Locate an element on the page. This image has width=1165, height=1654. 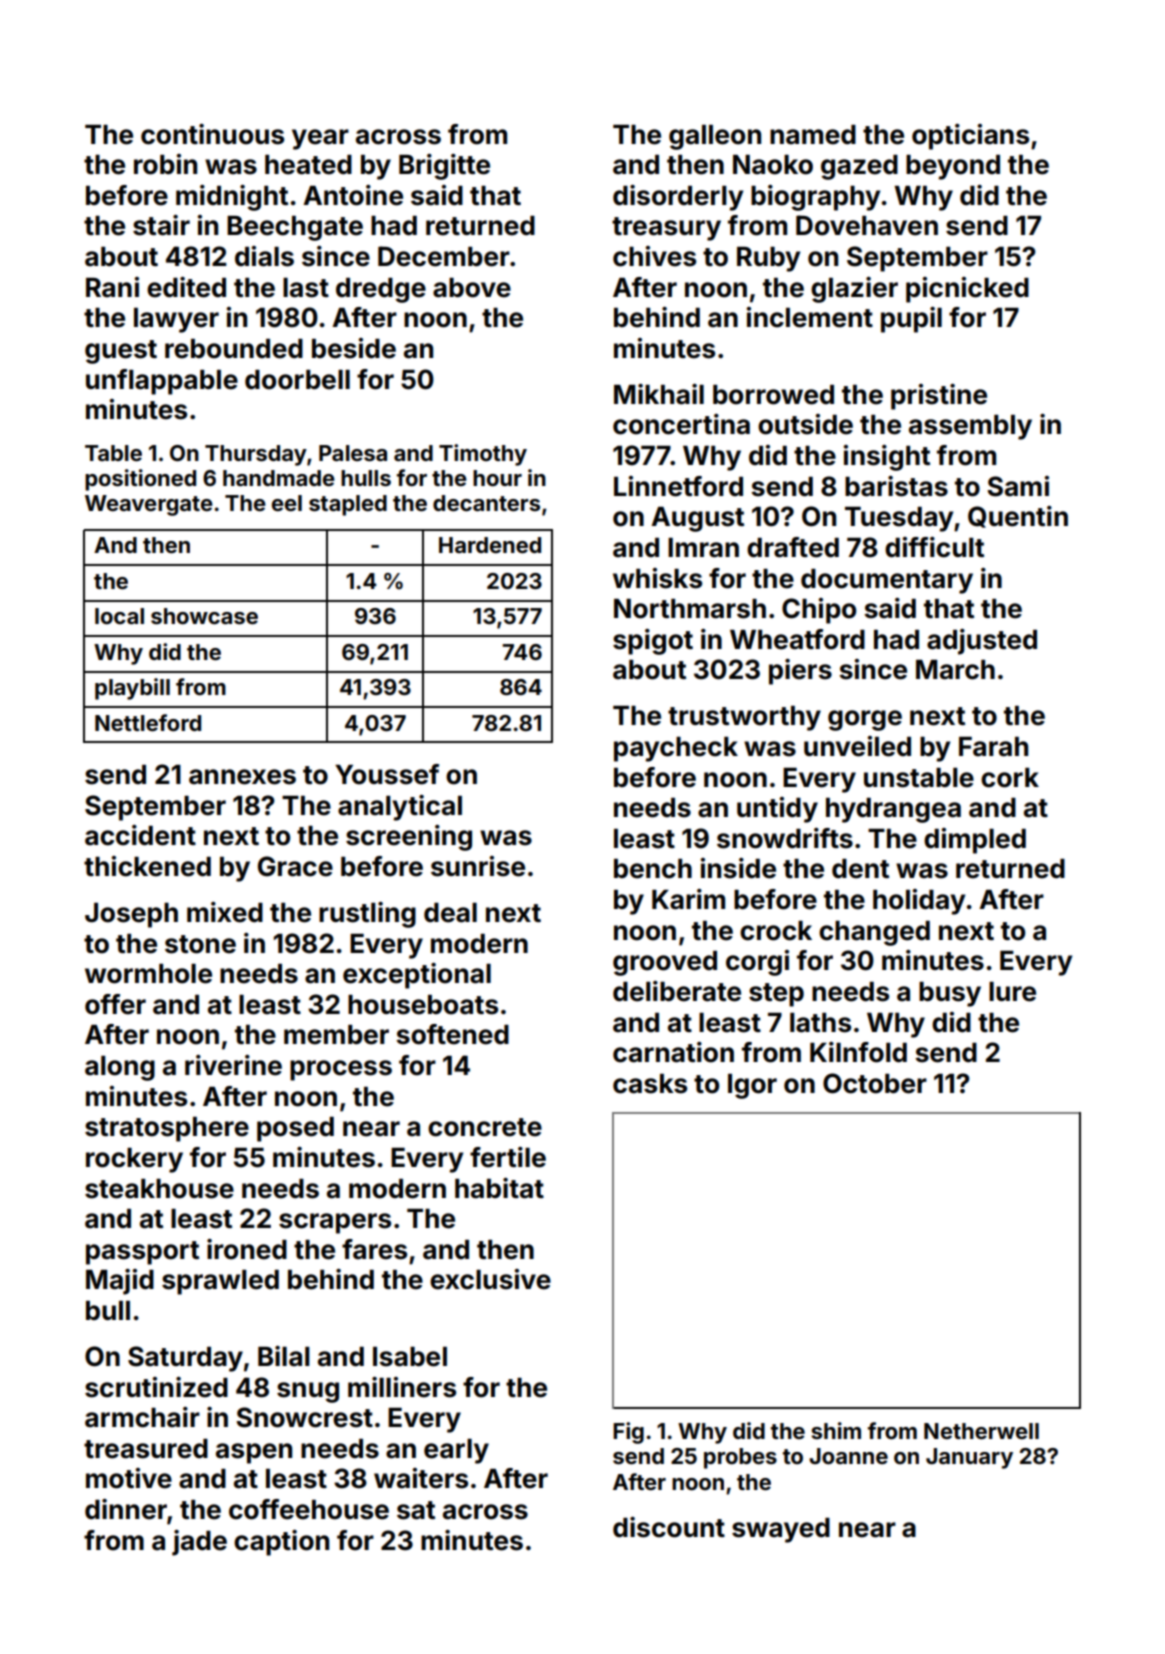
discount is located at coordinates (669, 1527).
